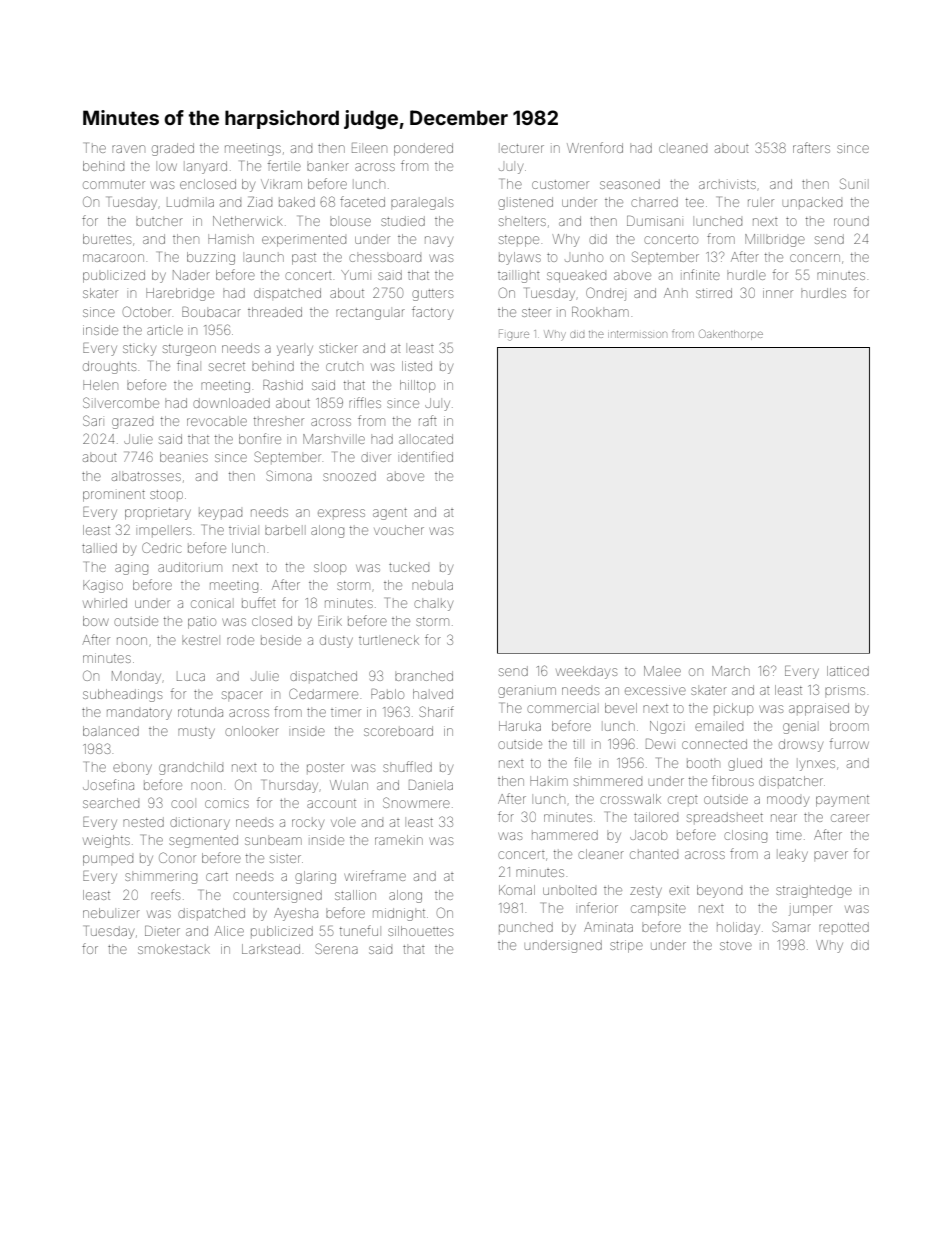  Describe the element at coordinates (626, 946) in the screenshot. I see `stripe` at that location.
